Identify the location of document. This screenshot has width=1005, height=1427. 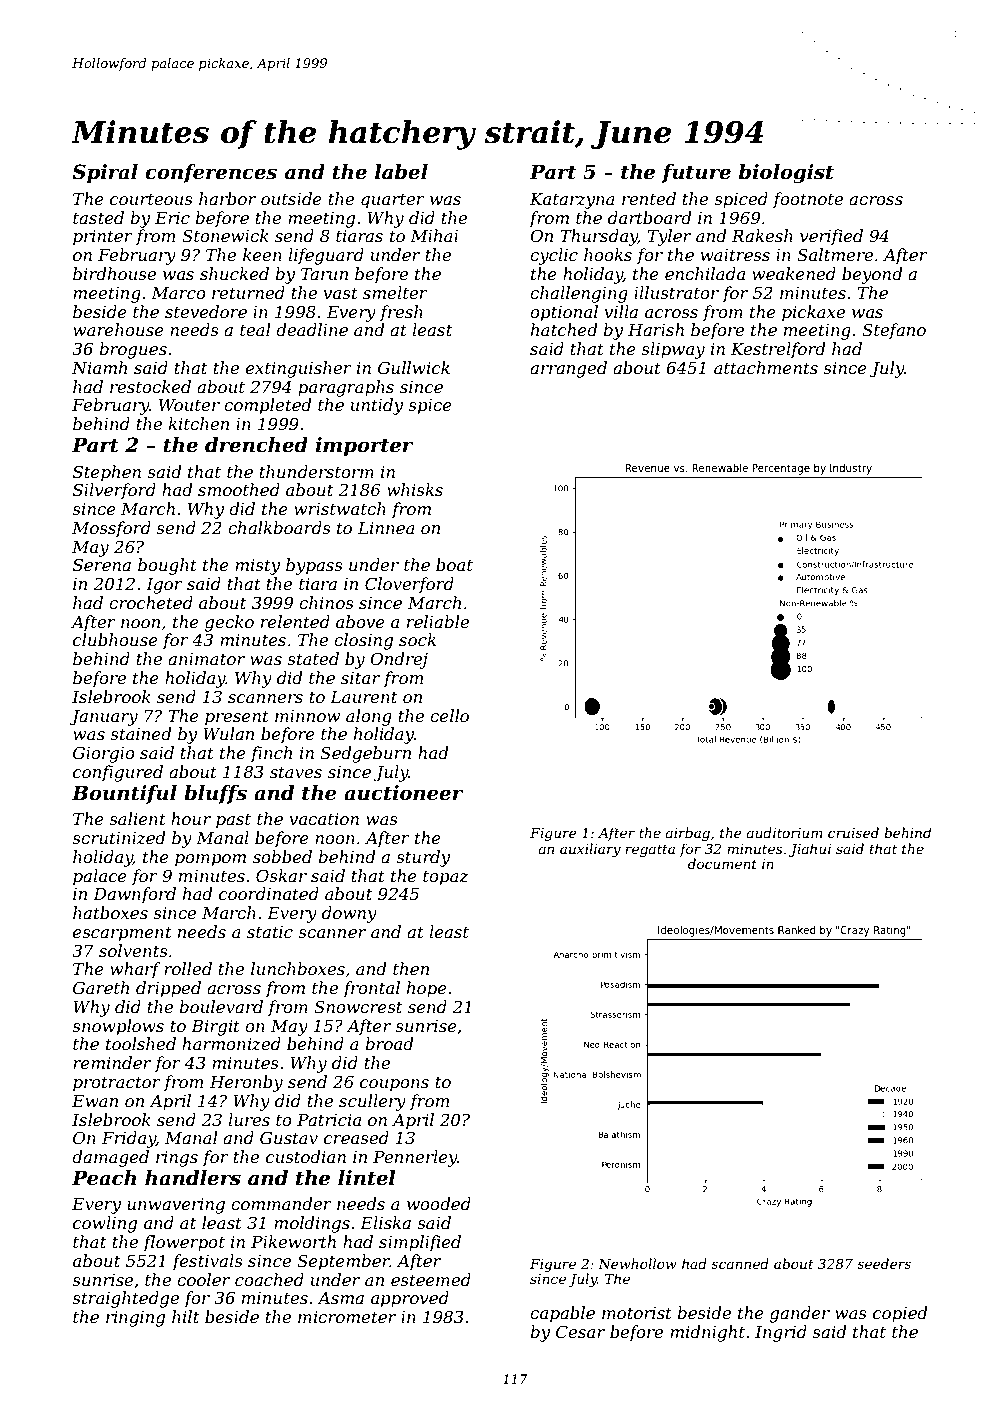
(722, 863).
